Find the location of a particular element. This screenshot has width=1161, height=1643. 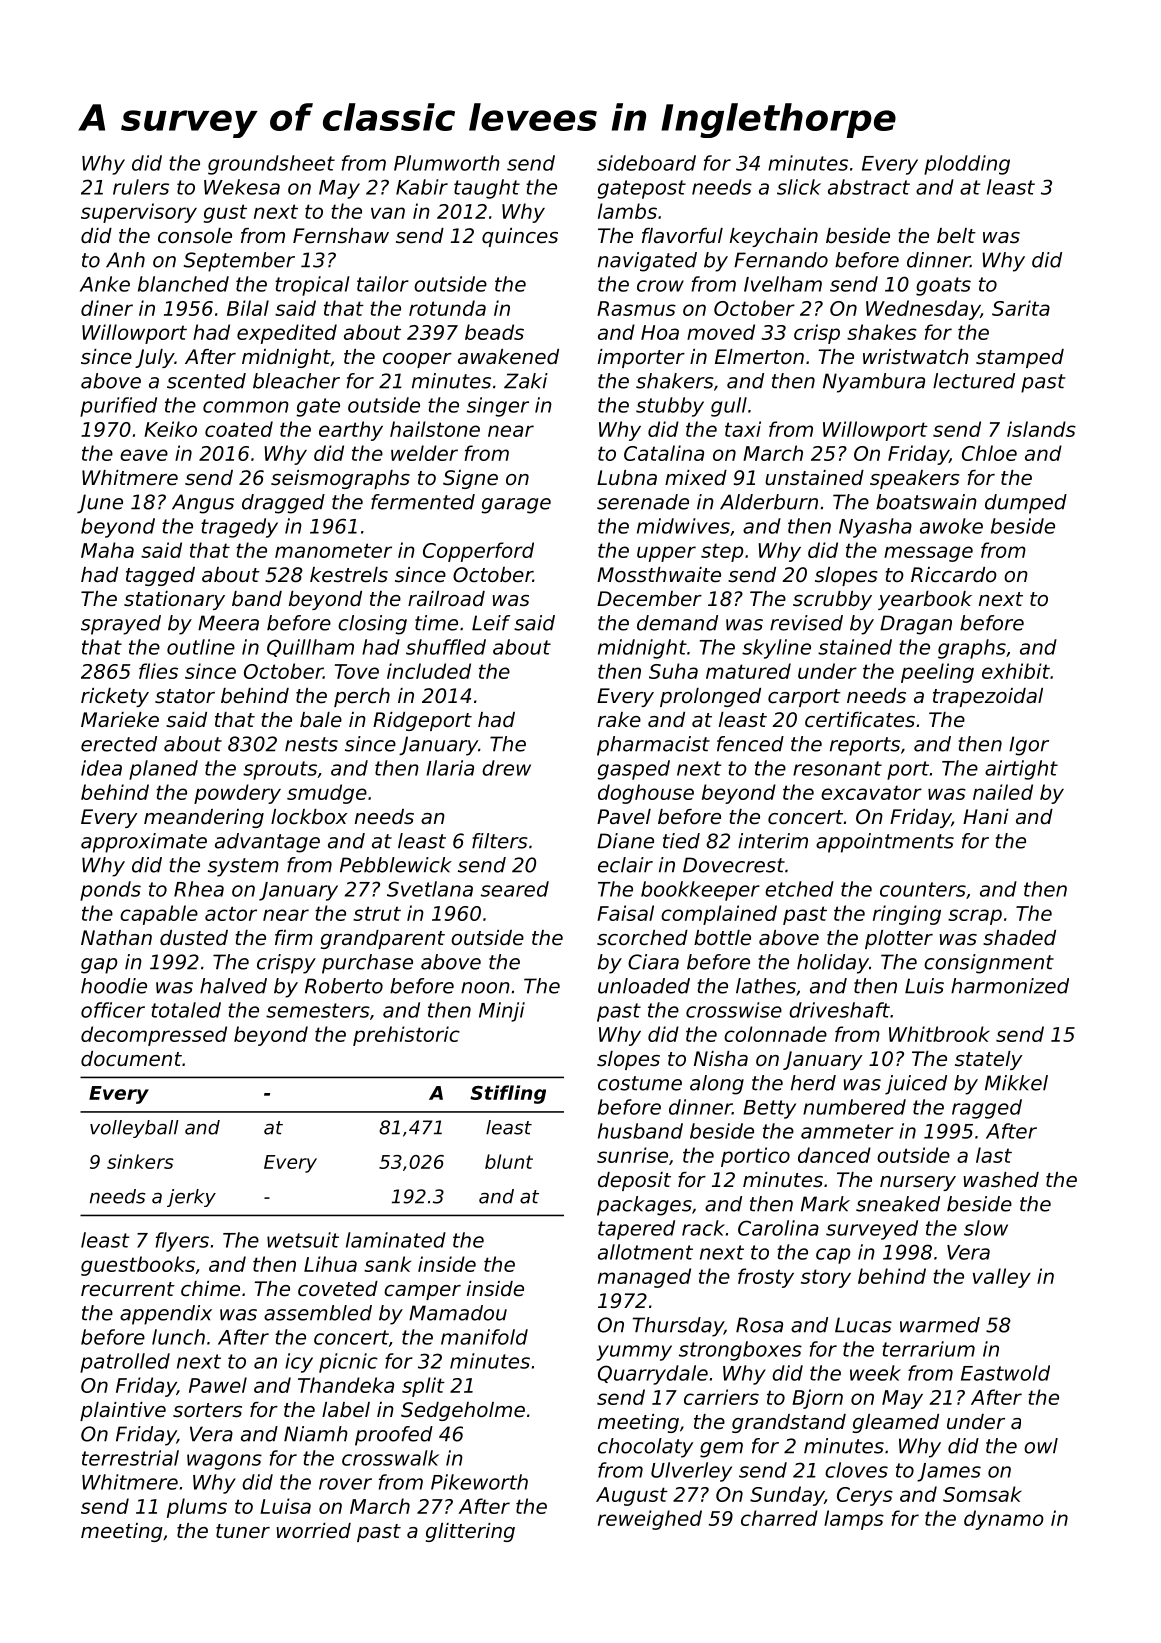

scorched is located at coordinates (642, 938).
